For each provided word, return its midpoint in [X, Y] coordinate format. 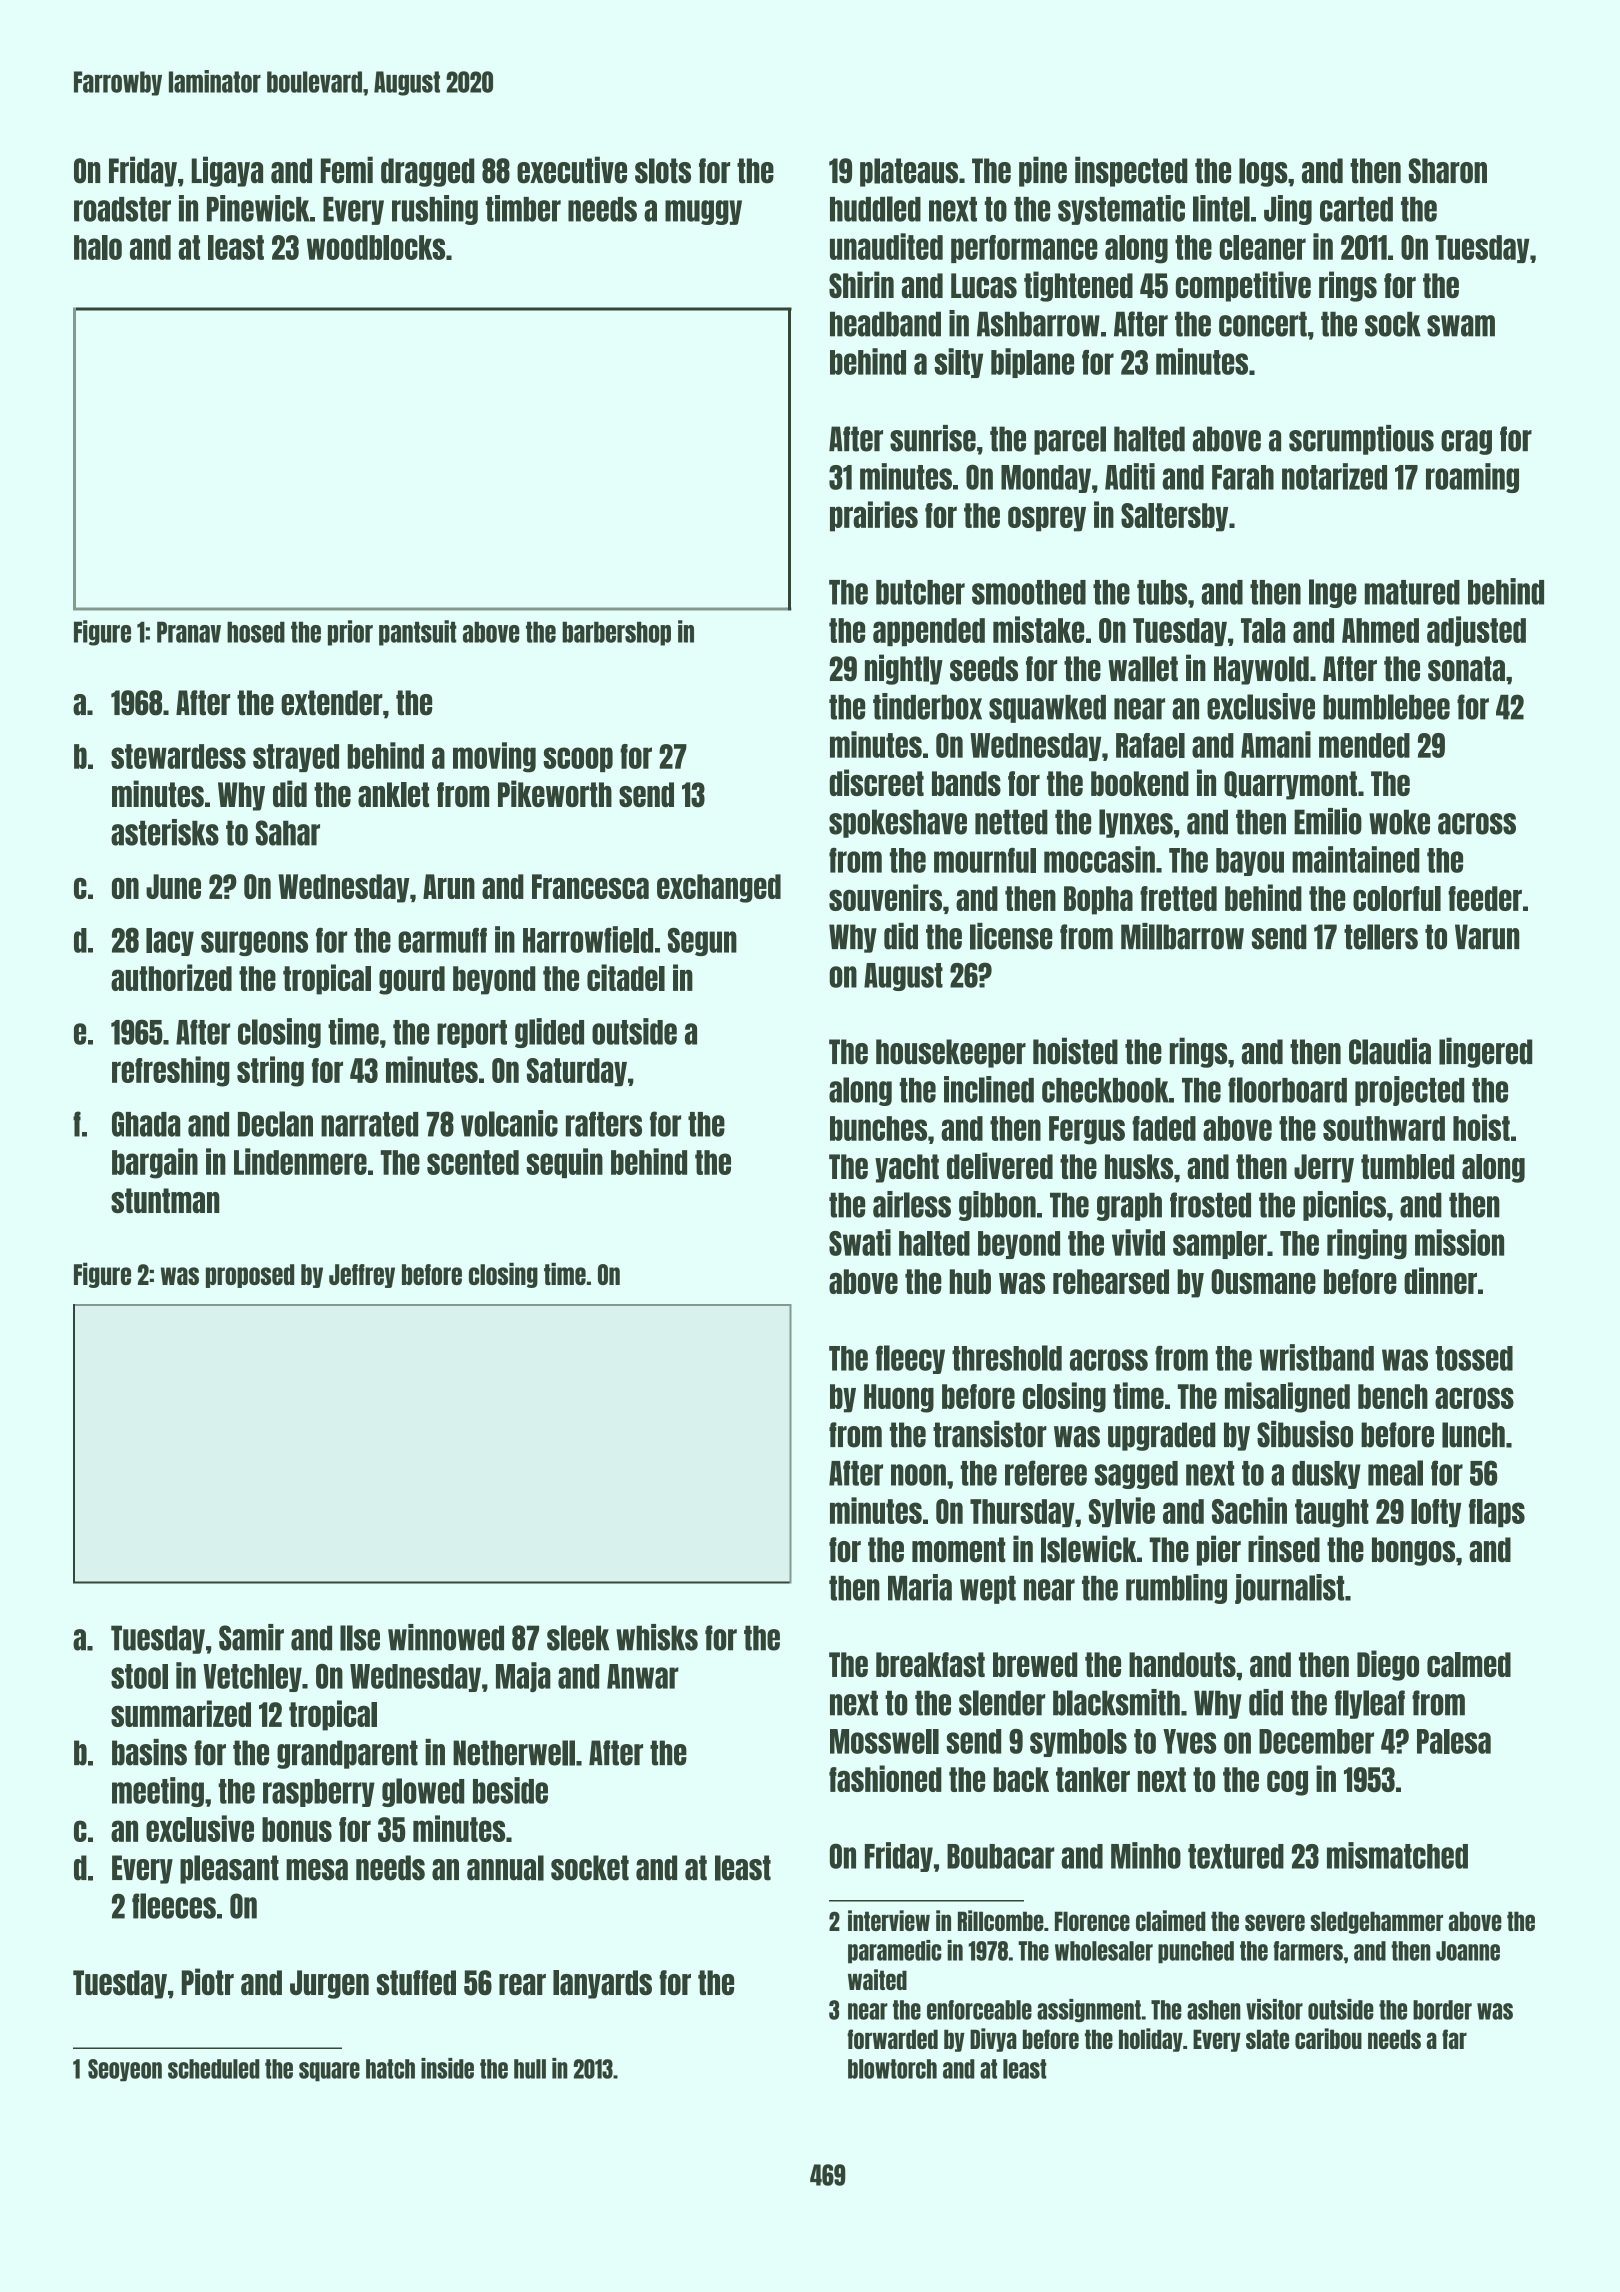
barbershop [616, 633]
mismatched [1397, 1855]
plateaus [909, 172]
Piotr [208, 1981]
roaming [1472, 478]
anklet [393, 794]
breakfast [930, 1664]
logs [1263, 172]
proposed [250, 1276]
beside [510, 1790]
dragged [427, 172]
